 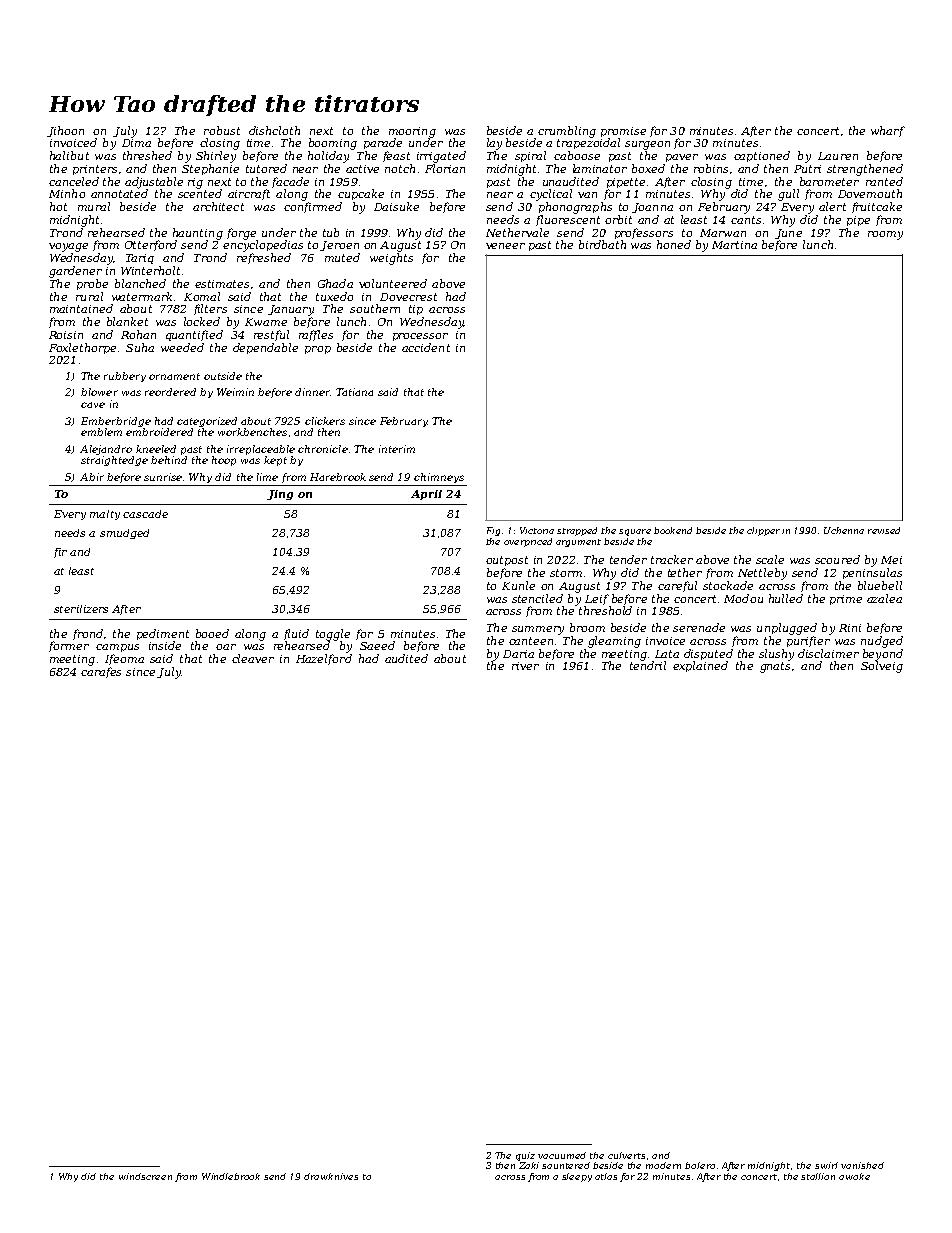 I want to click on weights, so click(x=391, y=259).
